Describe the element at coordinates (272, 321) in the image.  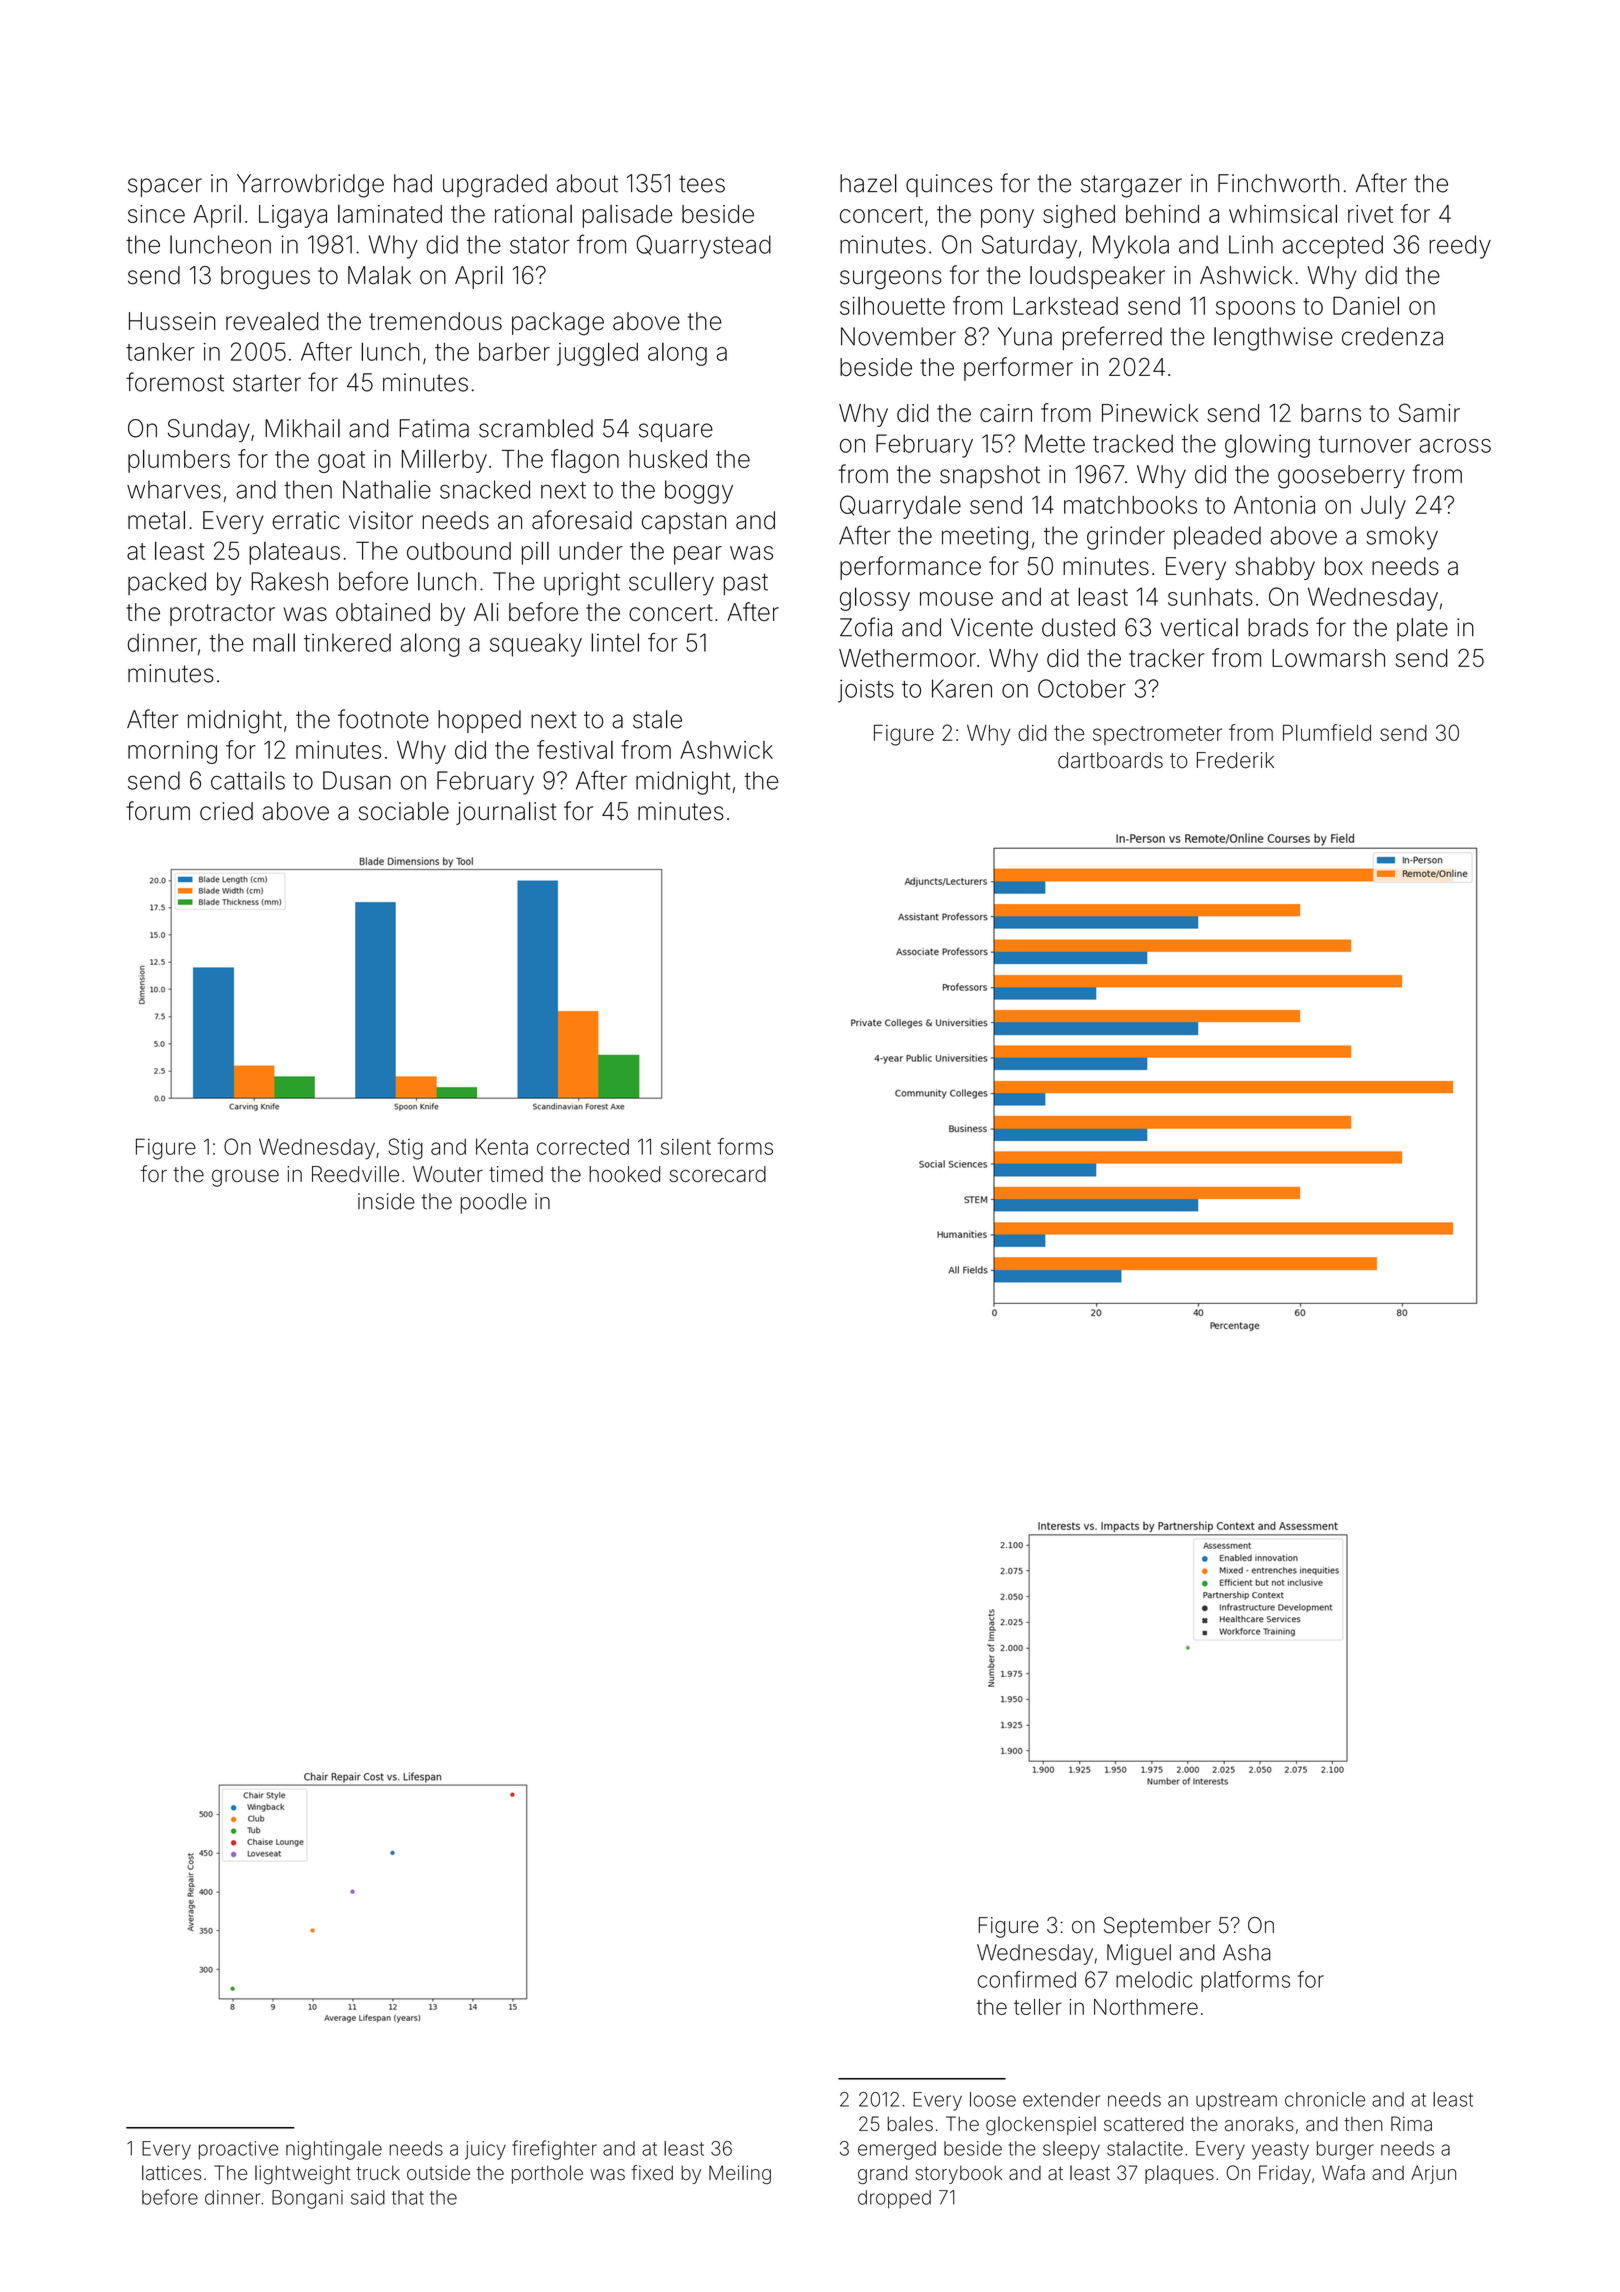
I see `revealed` at that location.
